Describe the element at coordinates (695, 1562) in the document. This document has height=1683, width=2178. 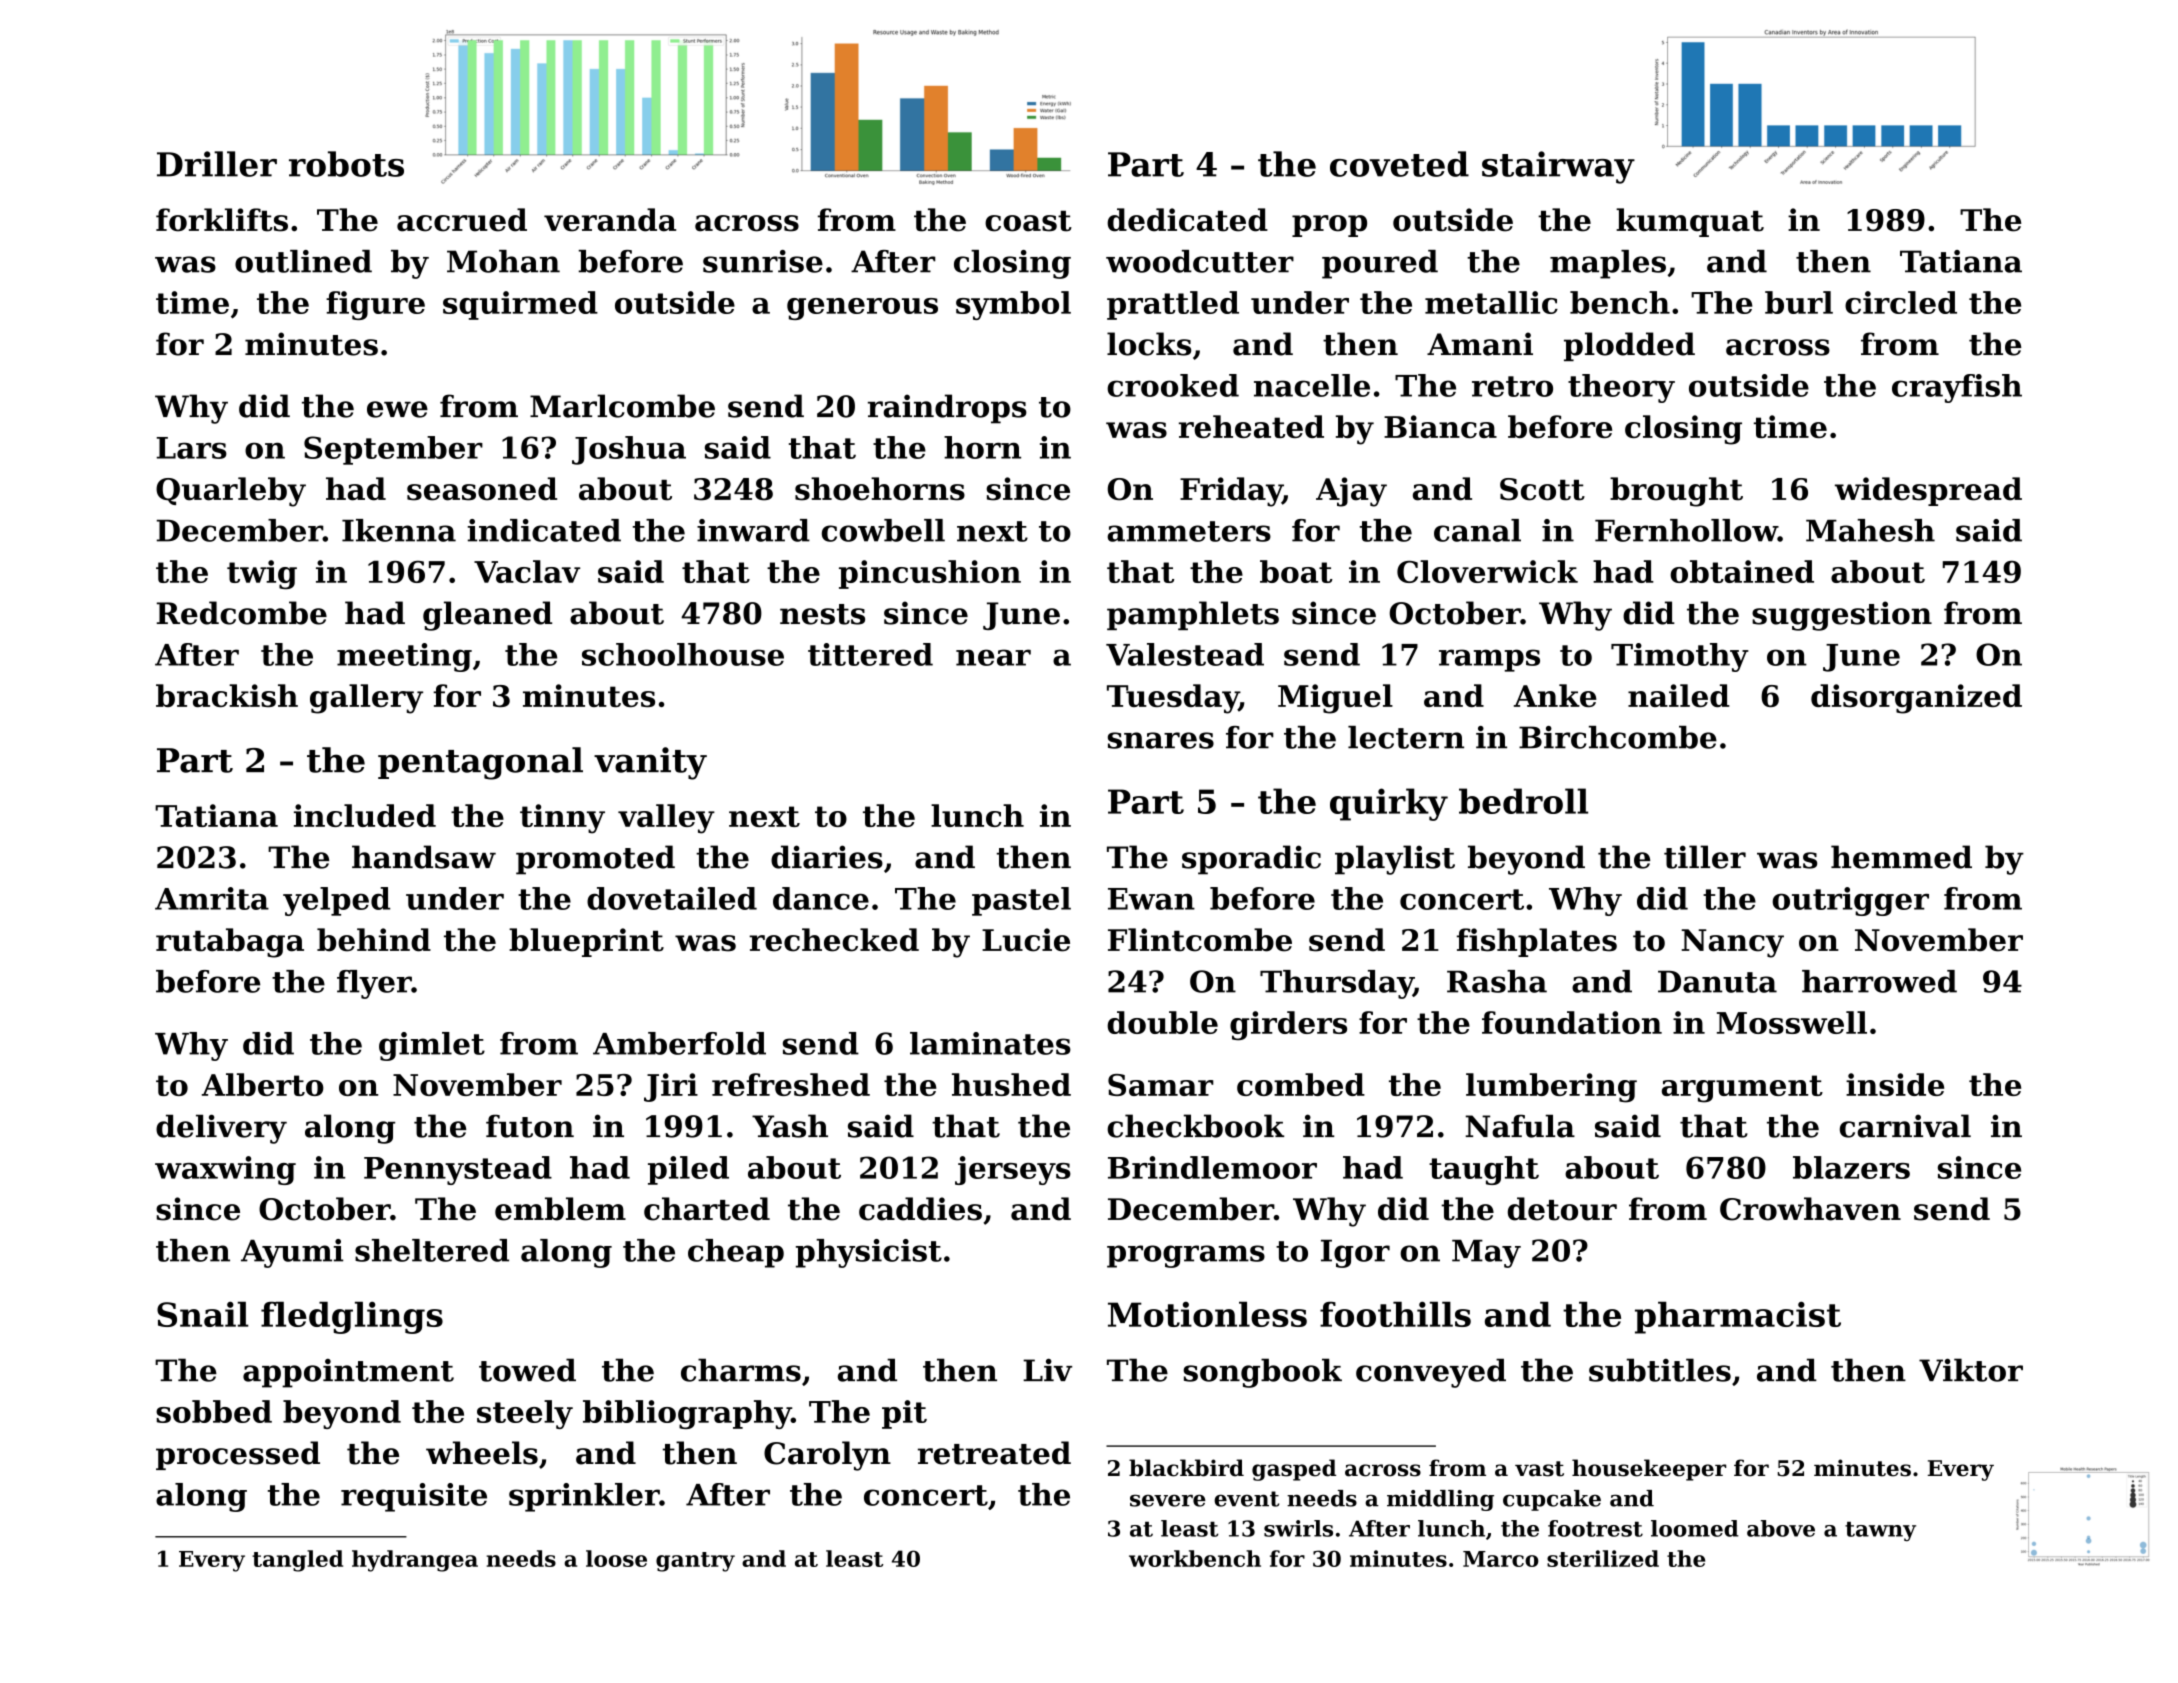
I see `gantry` at that location.
